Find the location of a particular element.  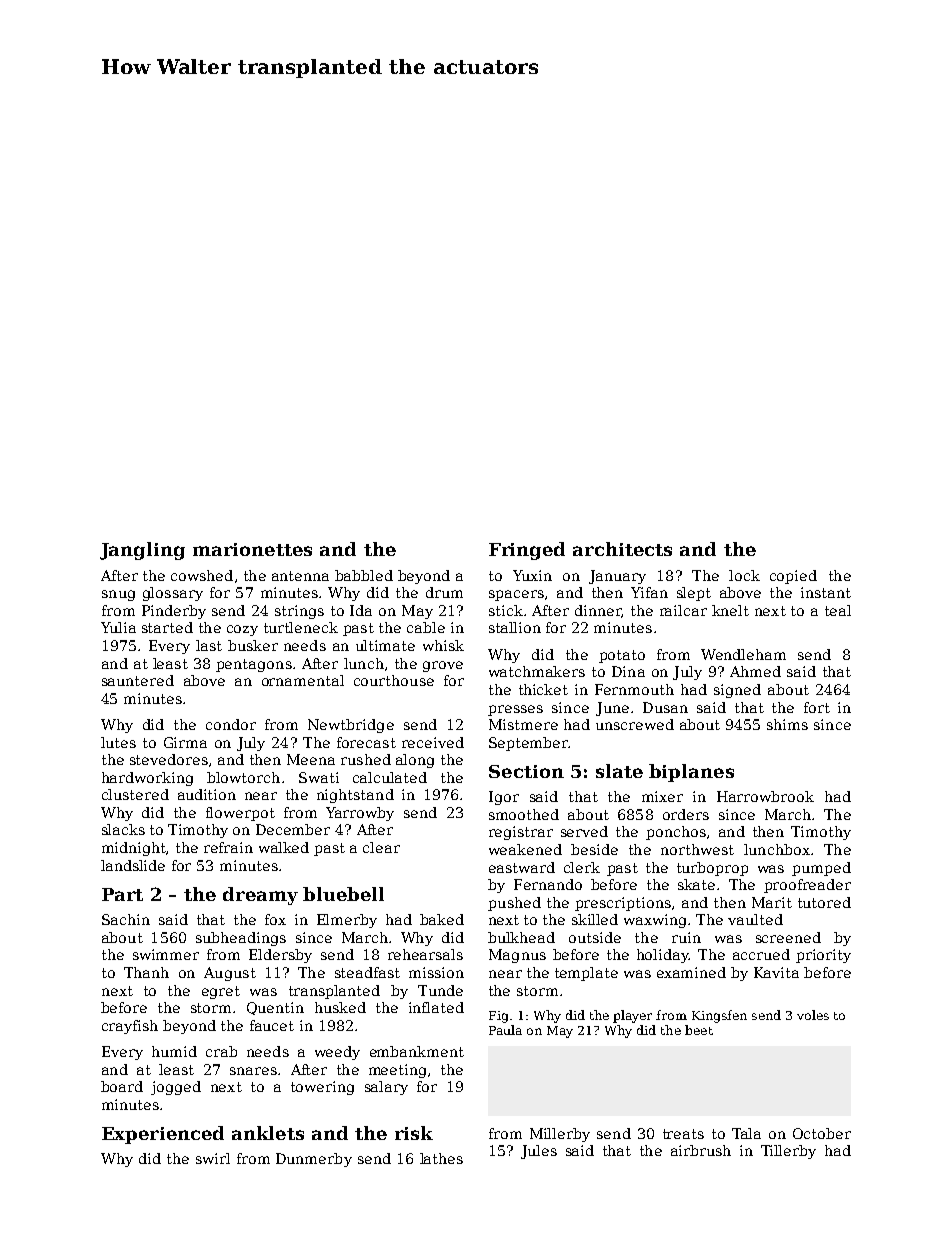

spacers is located at coordinates (516, 595).
